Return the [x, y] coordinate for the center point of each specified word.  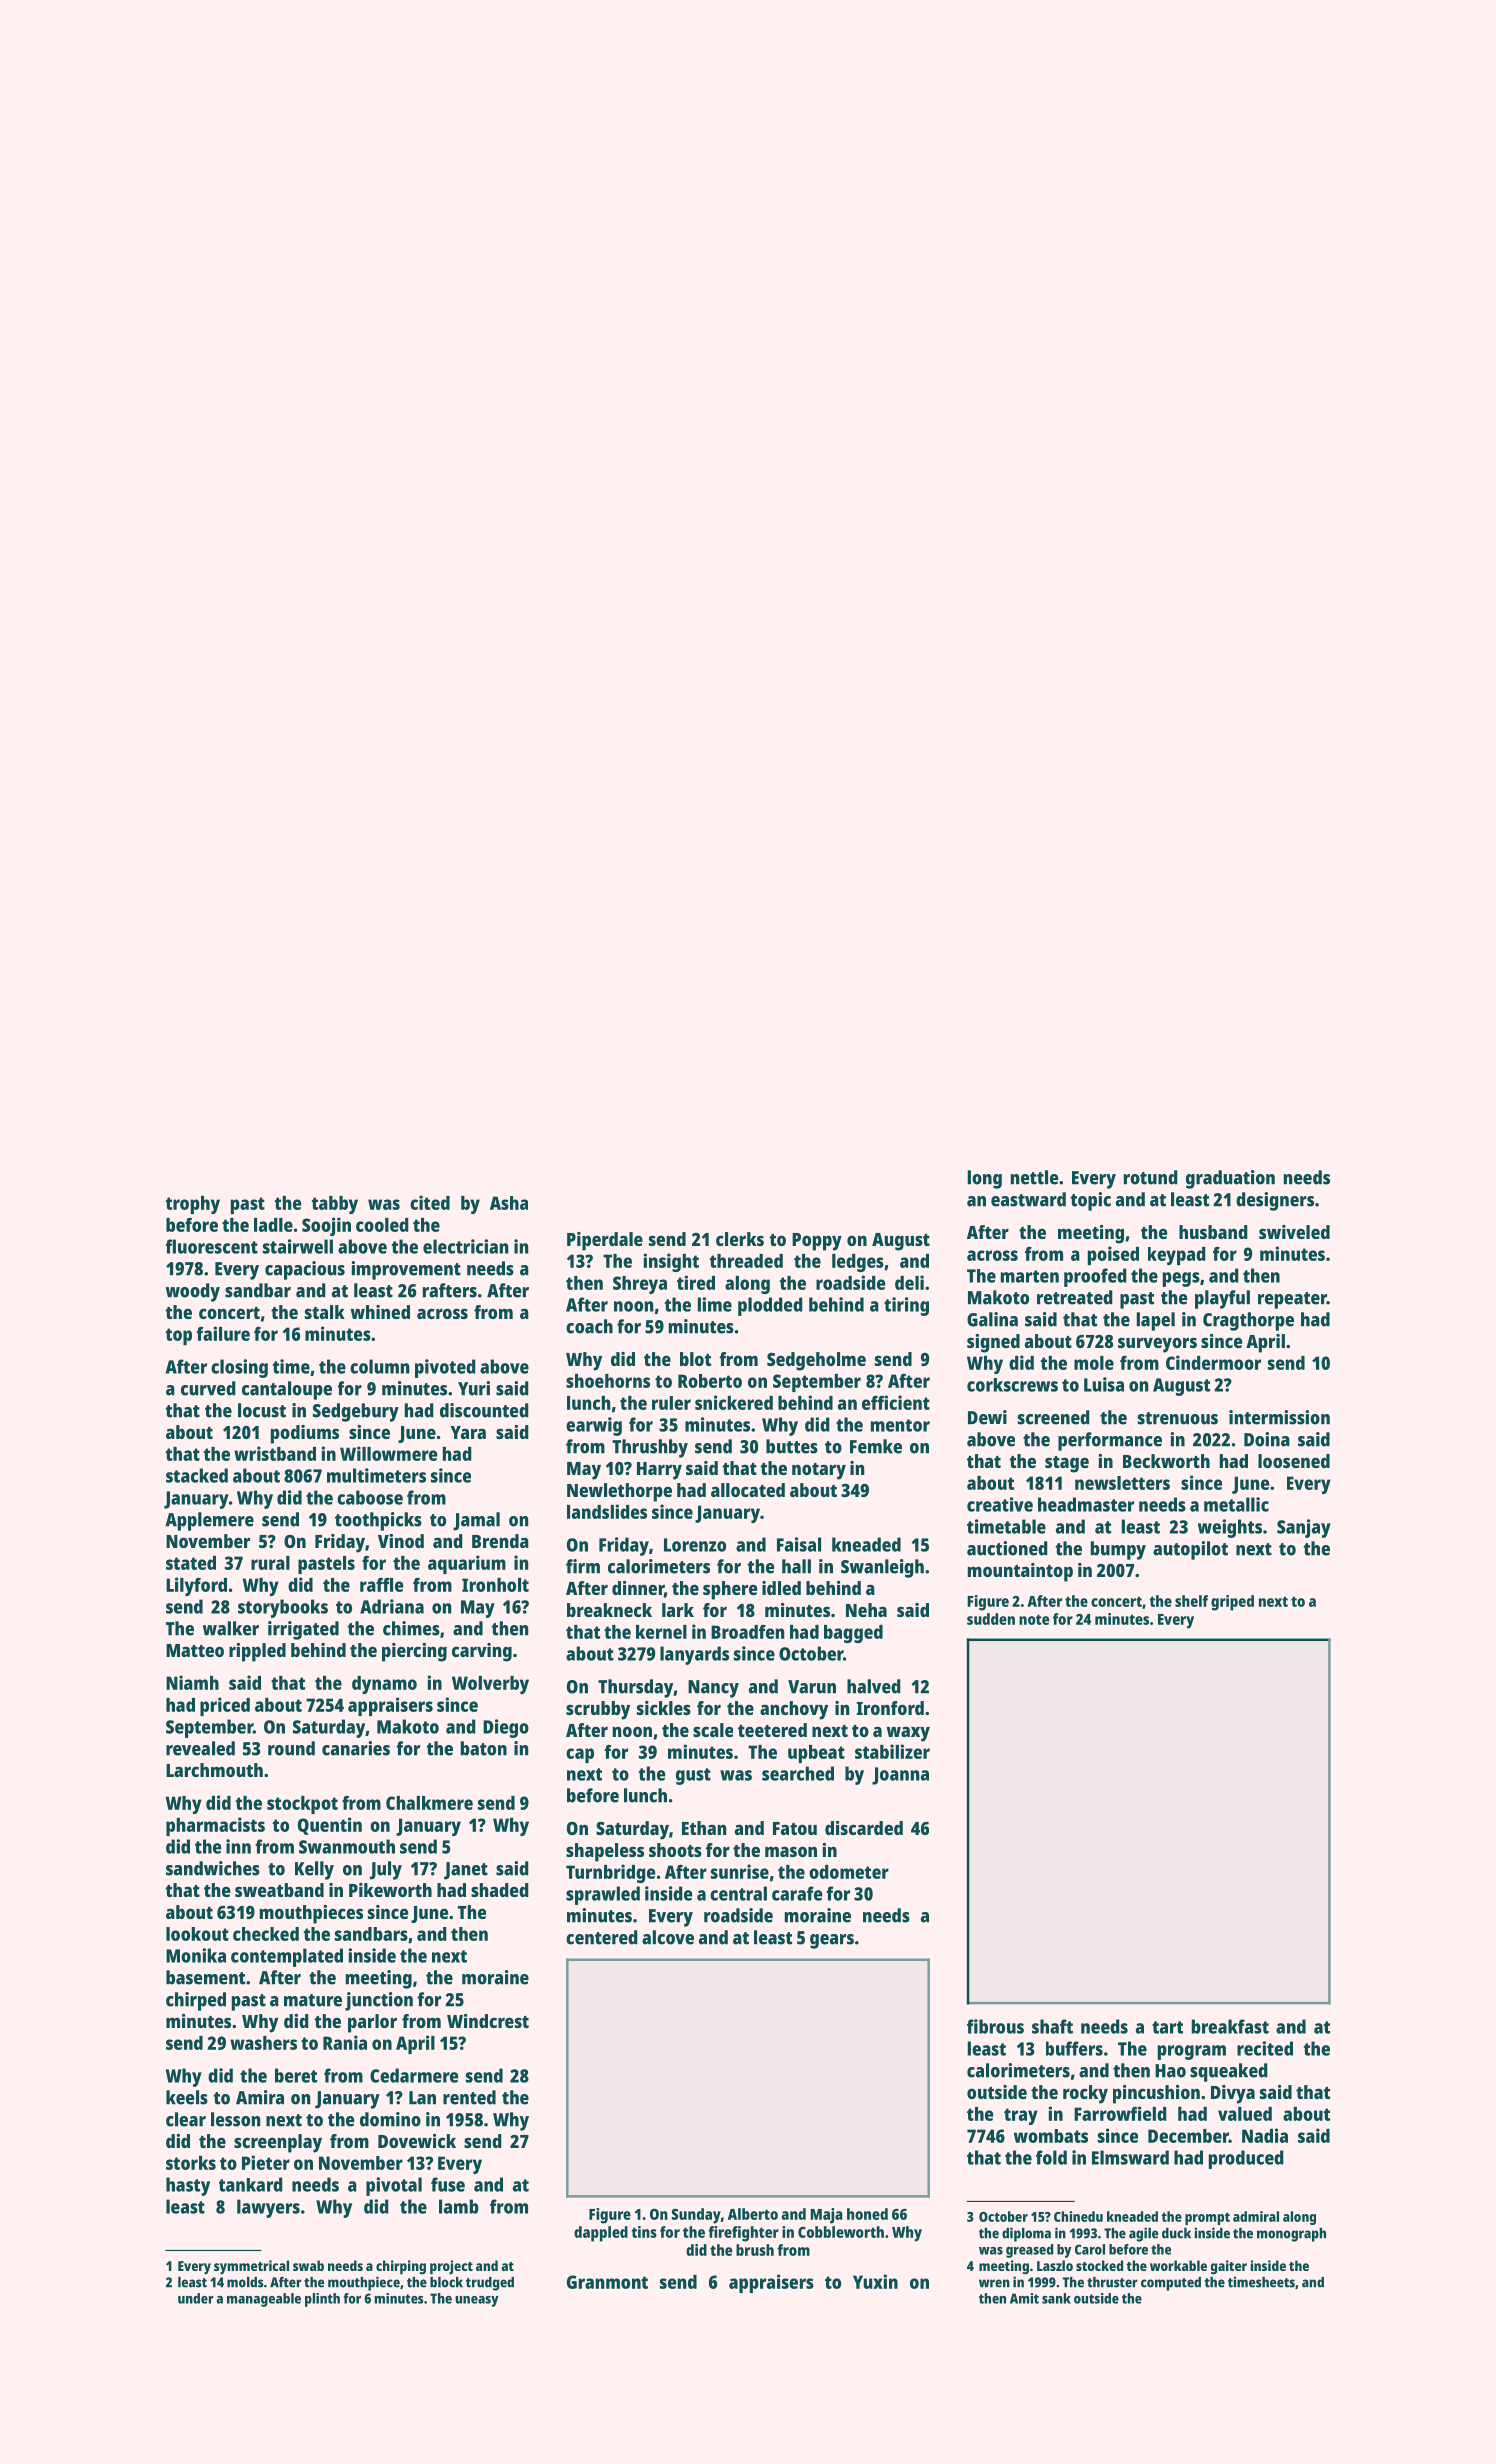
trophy [192, 1205]
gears [832, 1941]
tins [644, 2232]
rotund [1151, 1177]
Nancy [713, 1689]
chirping [401, 2267]
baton [484, 1748]
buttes [792, 1446]
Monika [196, 1955]
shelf [1191, 1601]
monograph [1291, 2235]
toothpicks [378, 1521]
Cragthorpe [1248, 1321]
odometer [849, 1872]
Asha [509, 1203]
